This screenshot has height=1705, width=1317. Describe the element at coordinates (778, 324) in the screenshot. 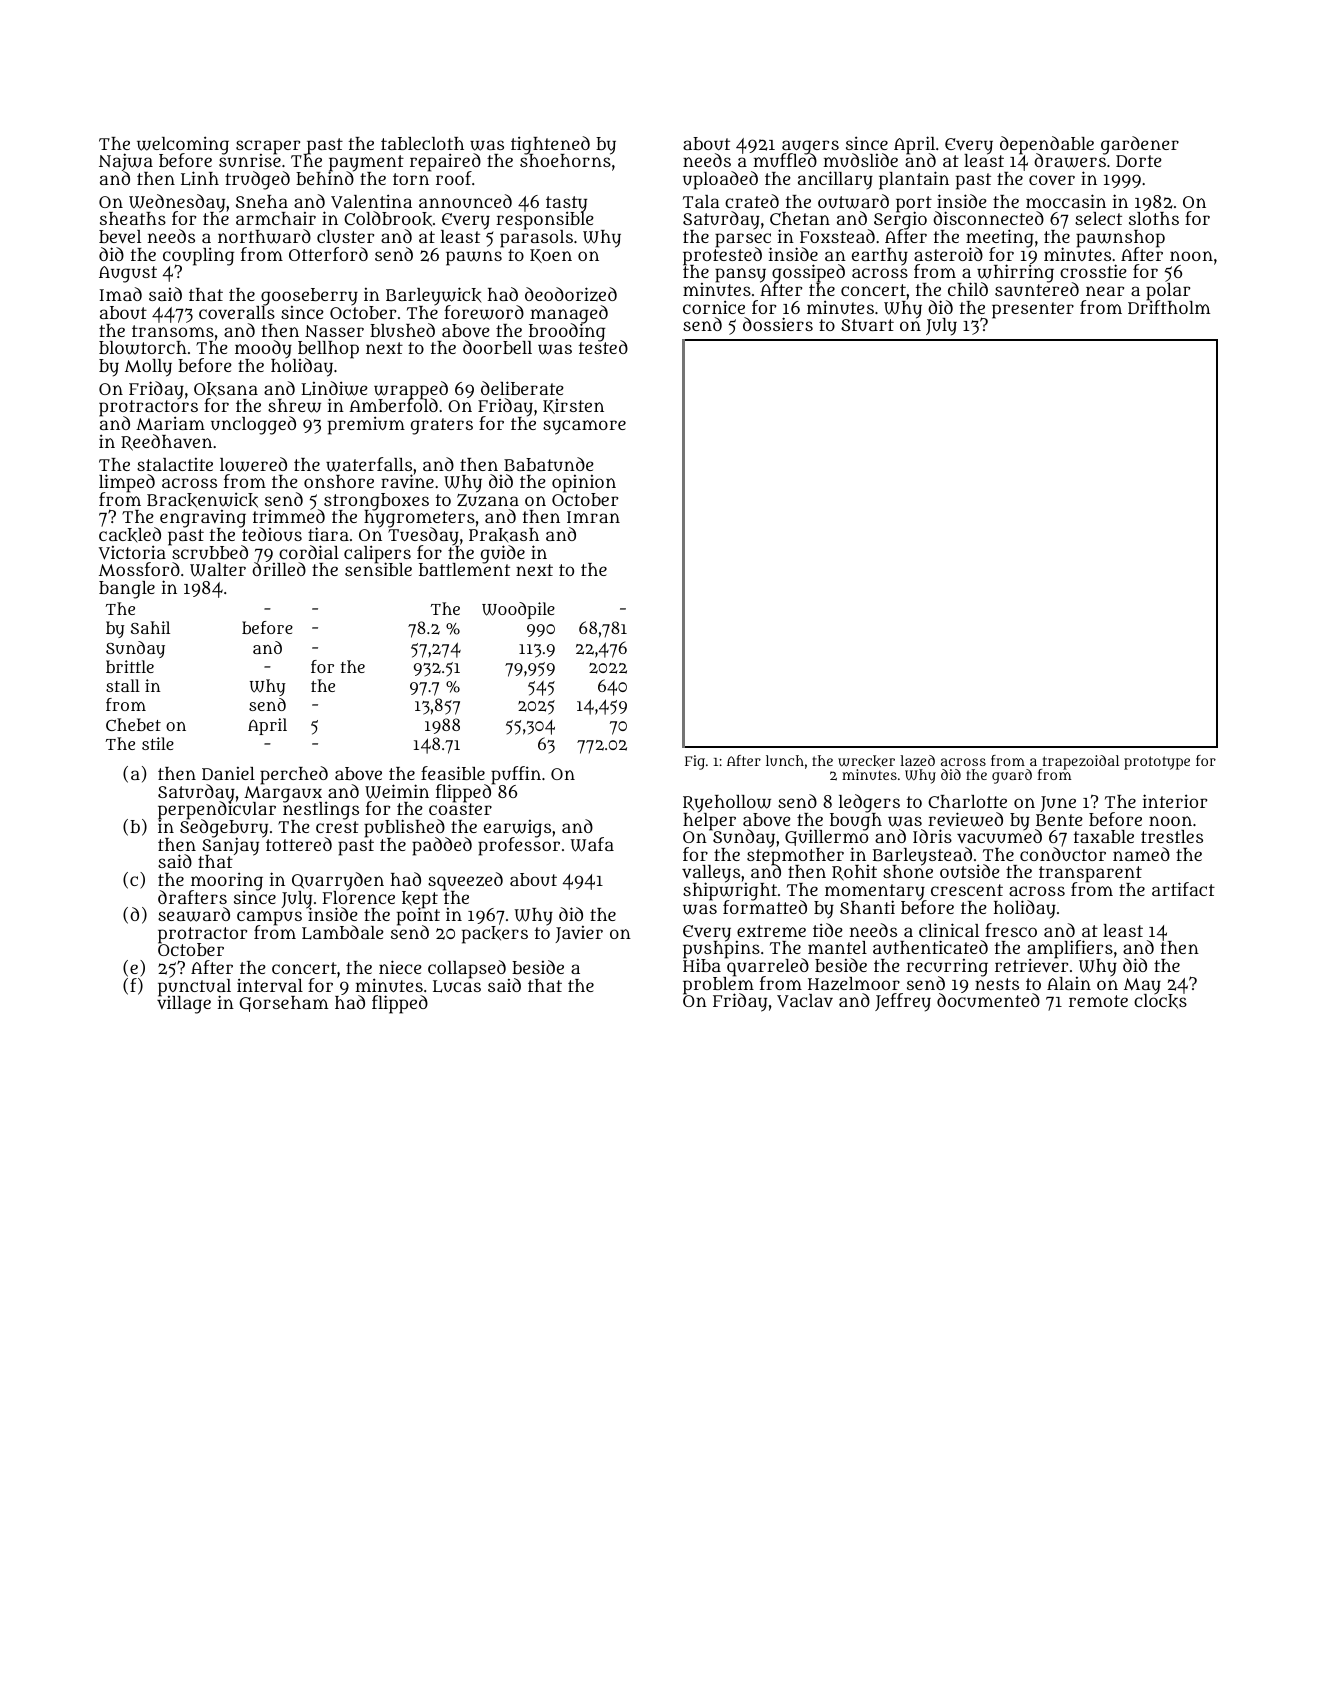

I see `dossiers` at that location.
